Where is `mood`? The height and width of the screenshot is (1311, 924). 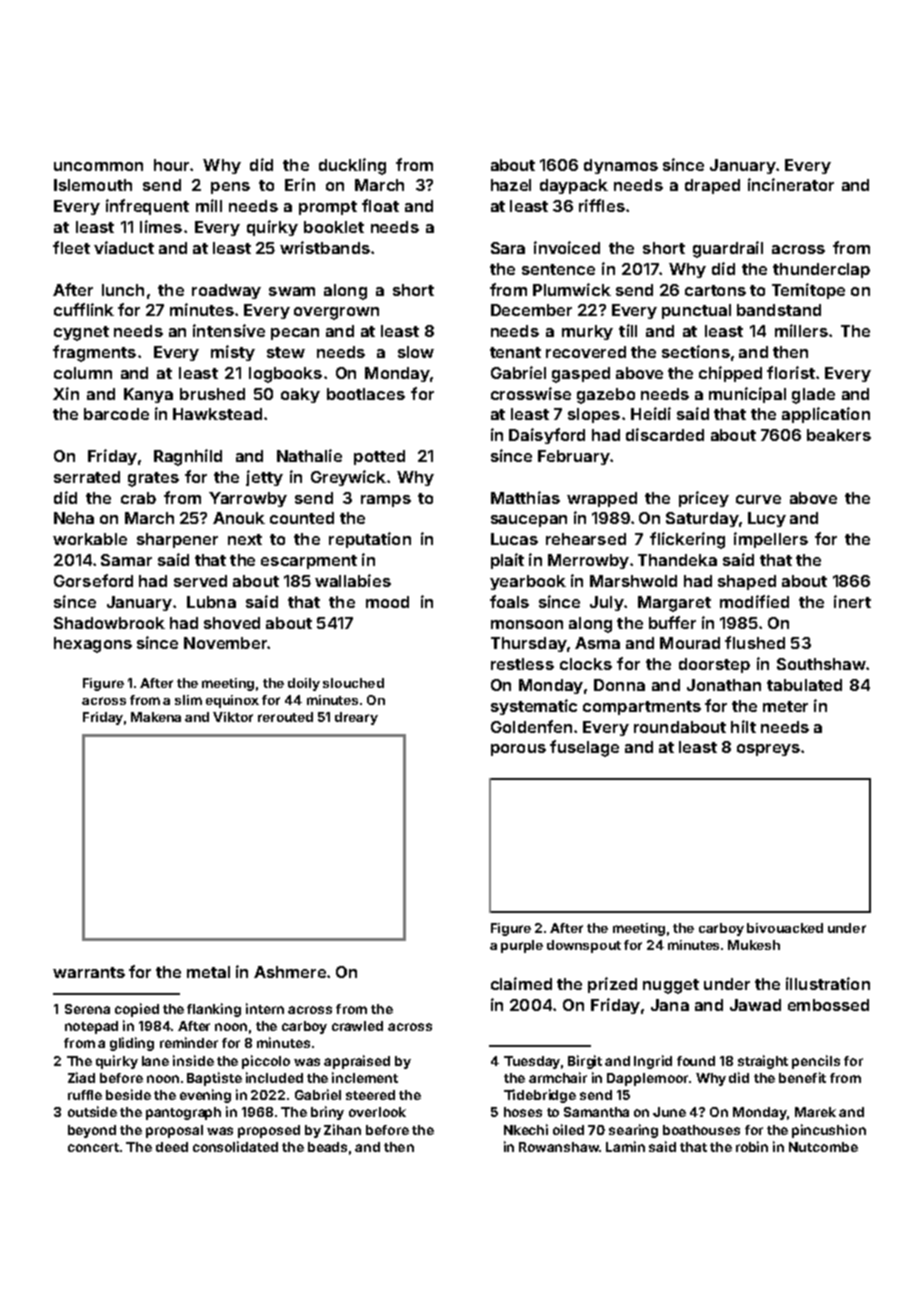 mood is located at coordinates (387, 602).
